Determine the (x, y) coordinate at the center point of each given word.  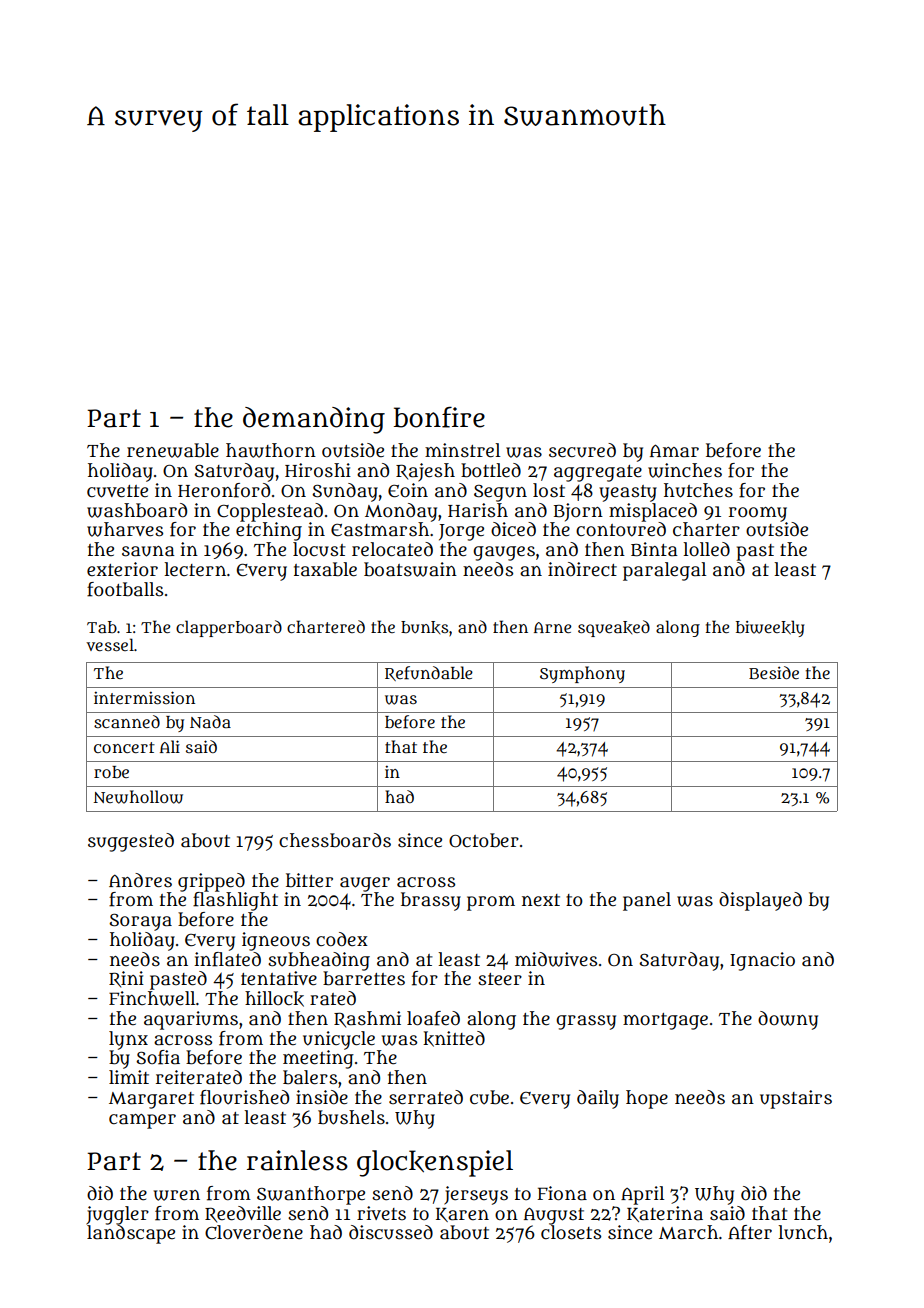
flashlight (235, 901)
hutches (698, 490)
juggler (117, 1215)
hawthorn (271, 450)
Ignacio (762, 961)
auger (365, 884)
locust (319, 549)
